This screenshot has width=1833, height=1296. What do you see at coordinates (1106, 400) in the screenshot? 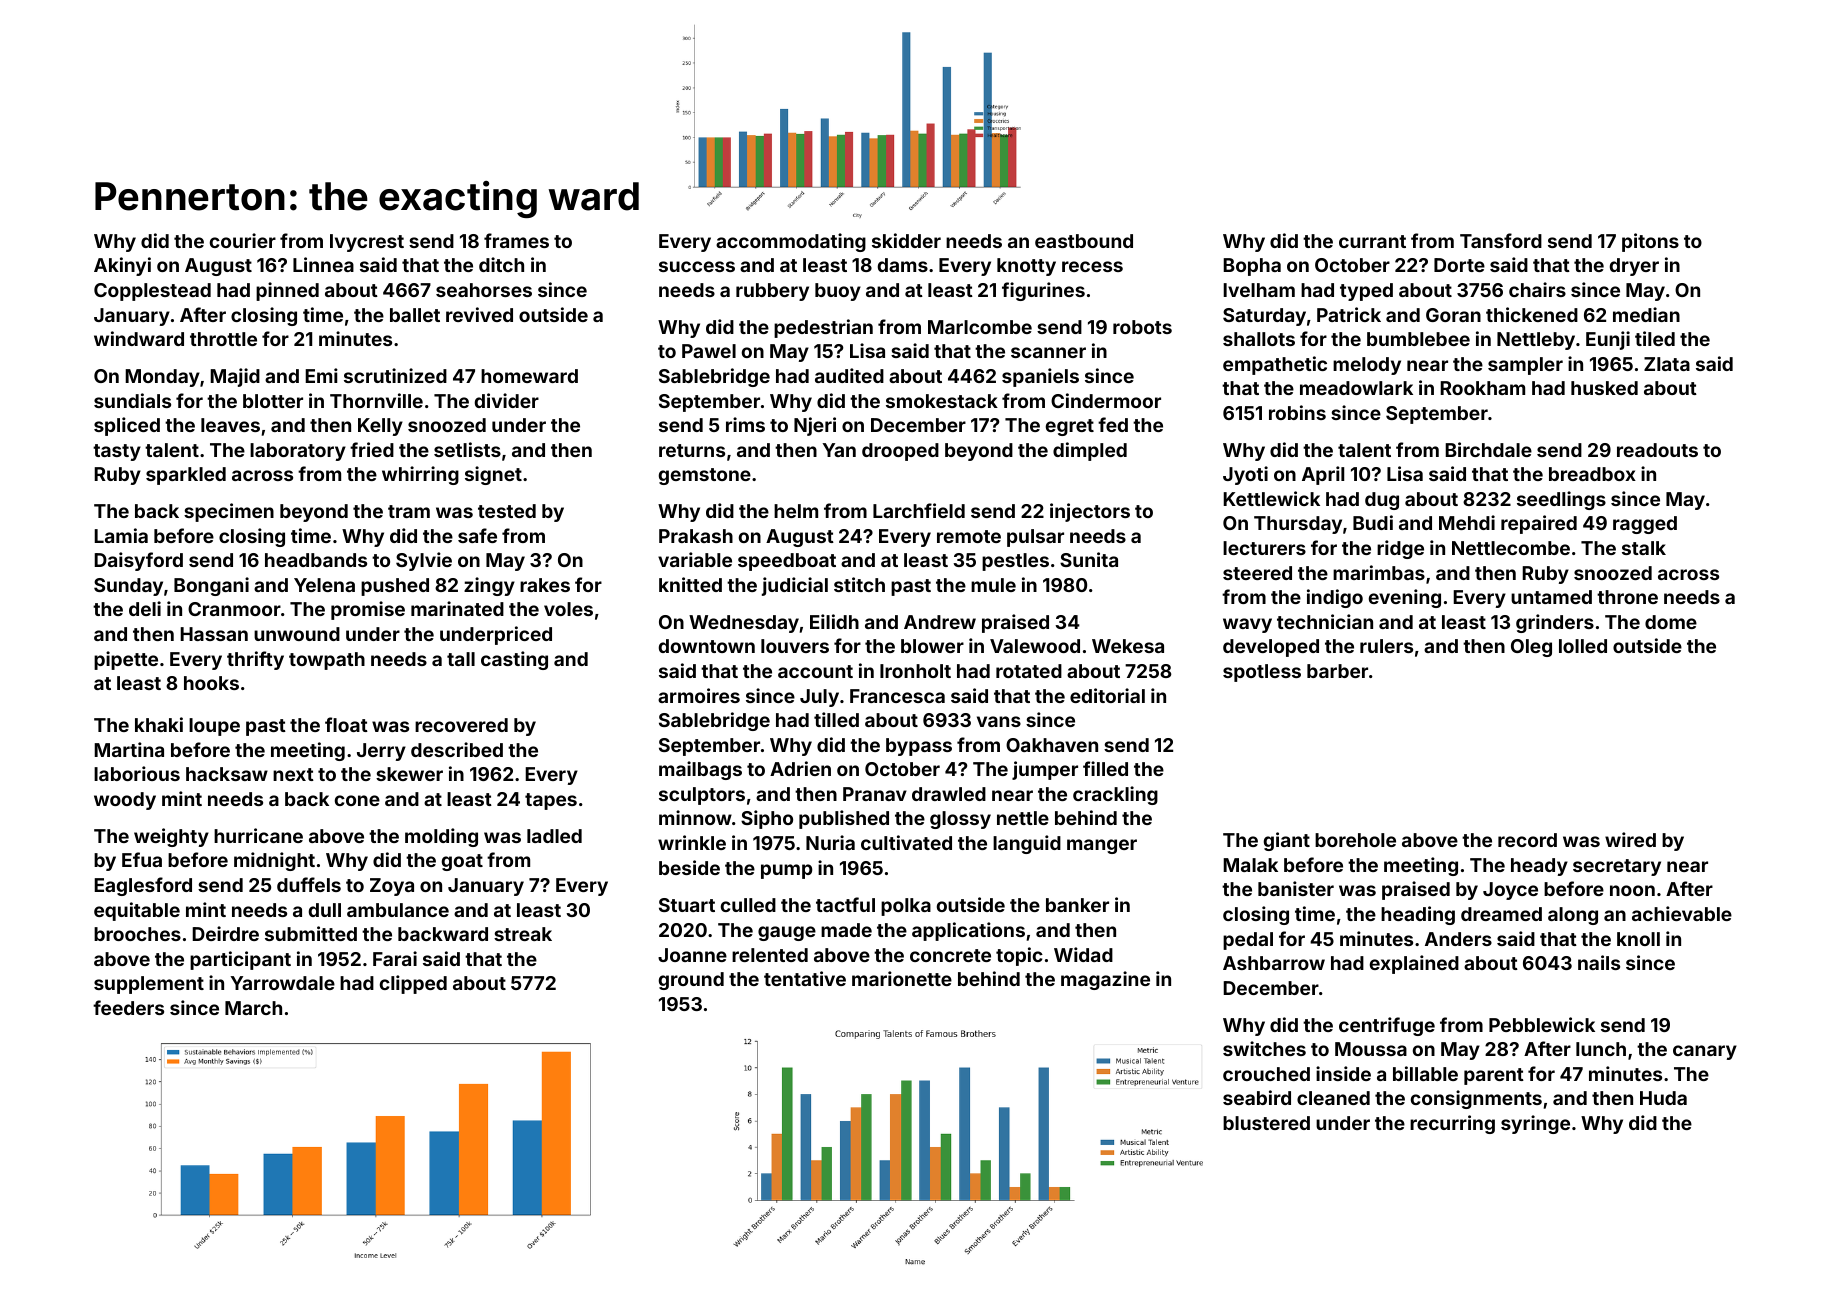
I see `Cindermoor` at bounding box center [1106, 400].
